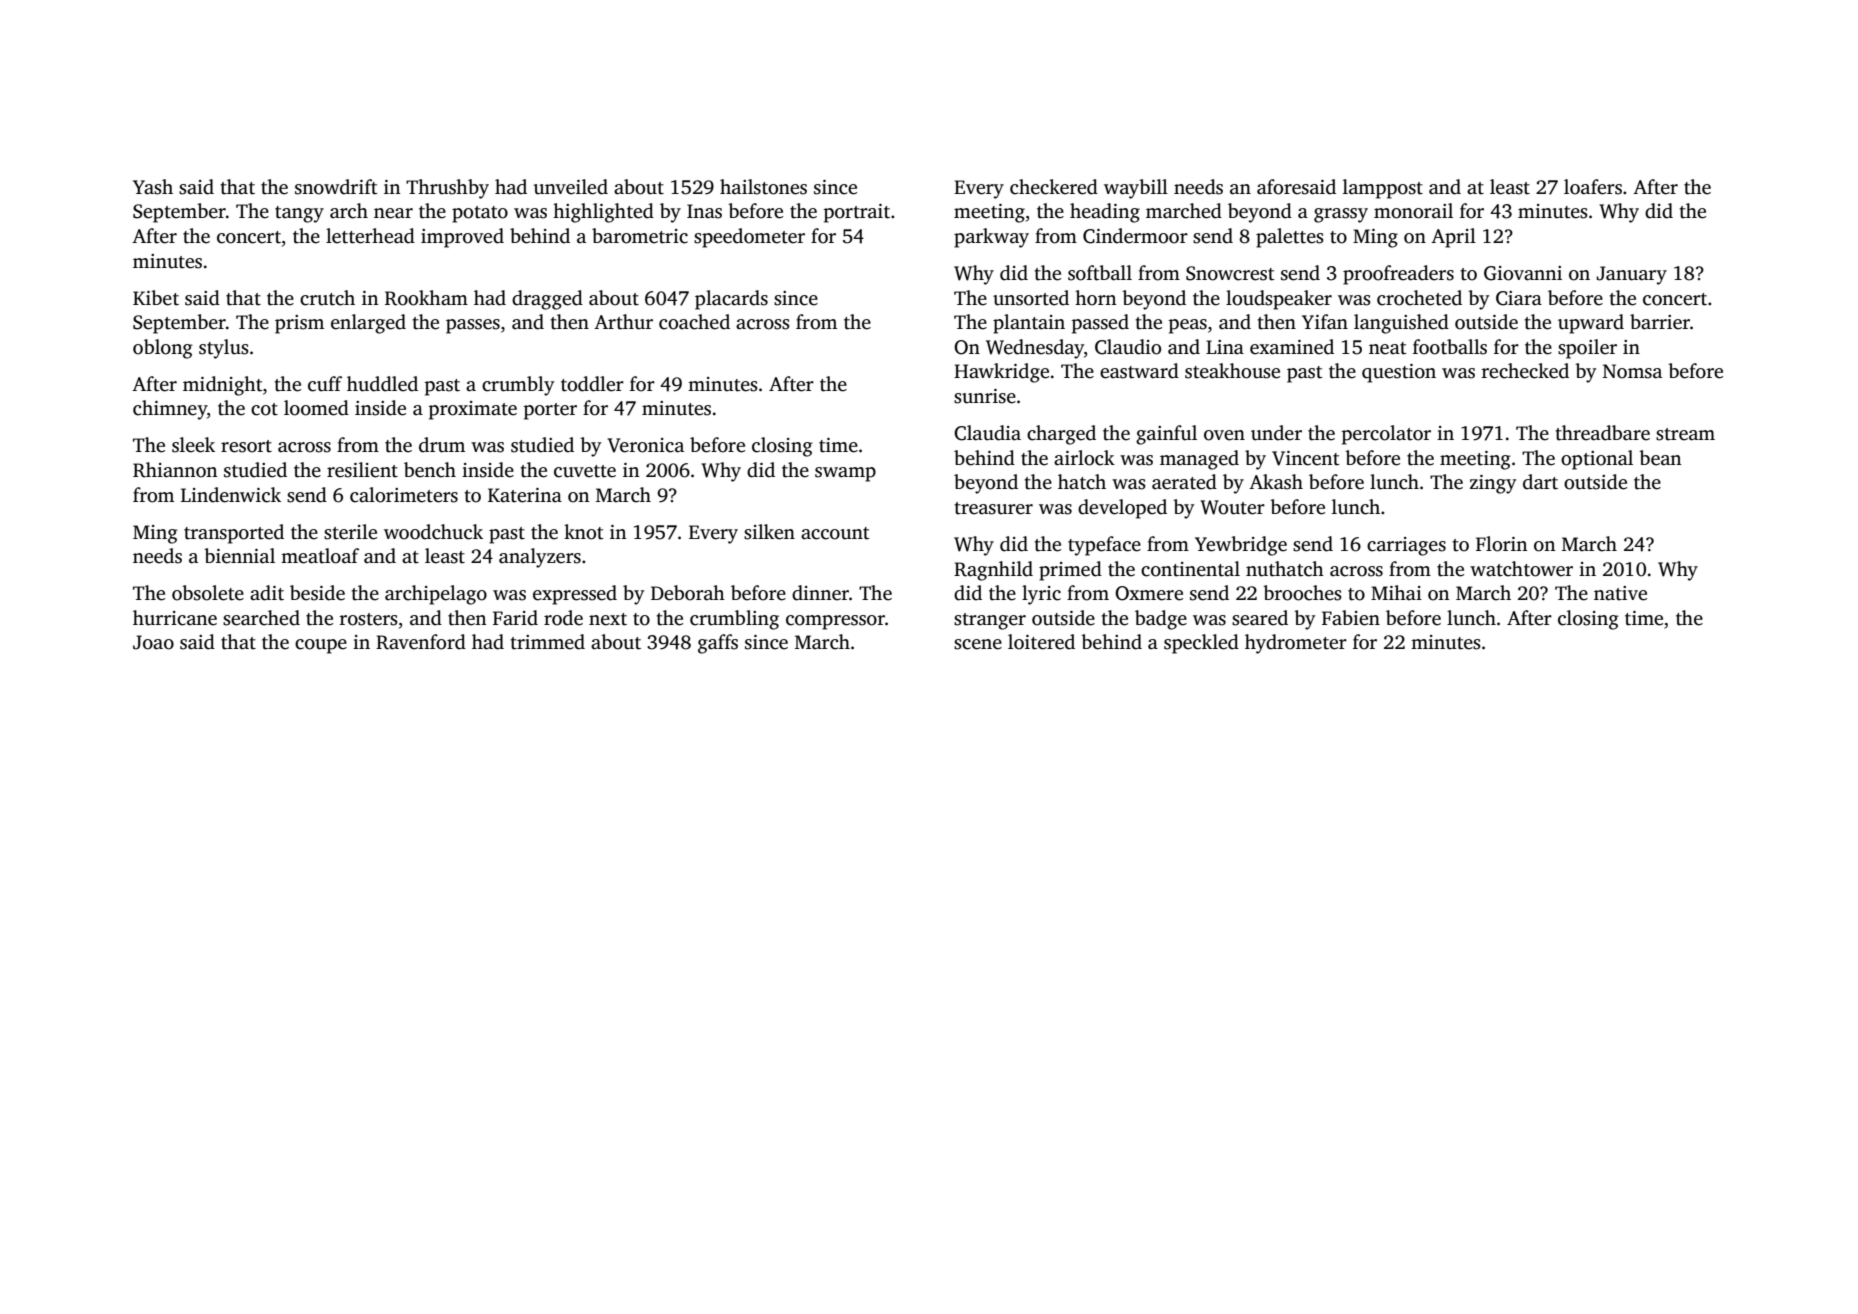  Describe the element at coordinates (731, 300) in the page. I see `placards` at that location.
